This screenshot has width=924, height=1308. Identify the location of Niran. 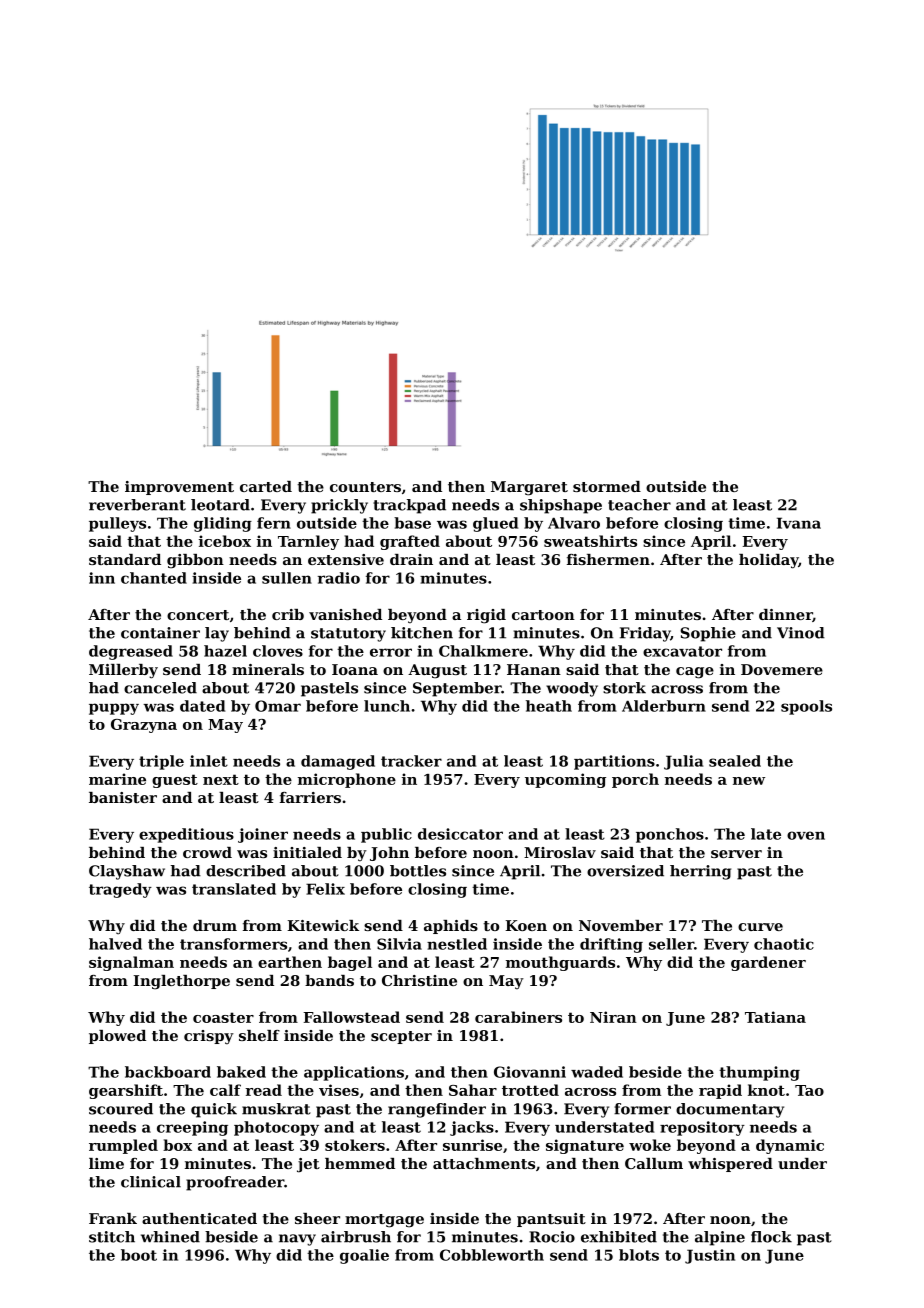
(613, 1017).
